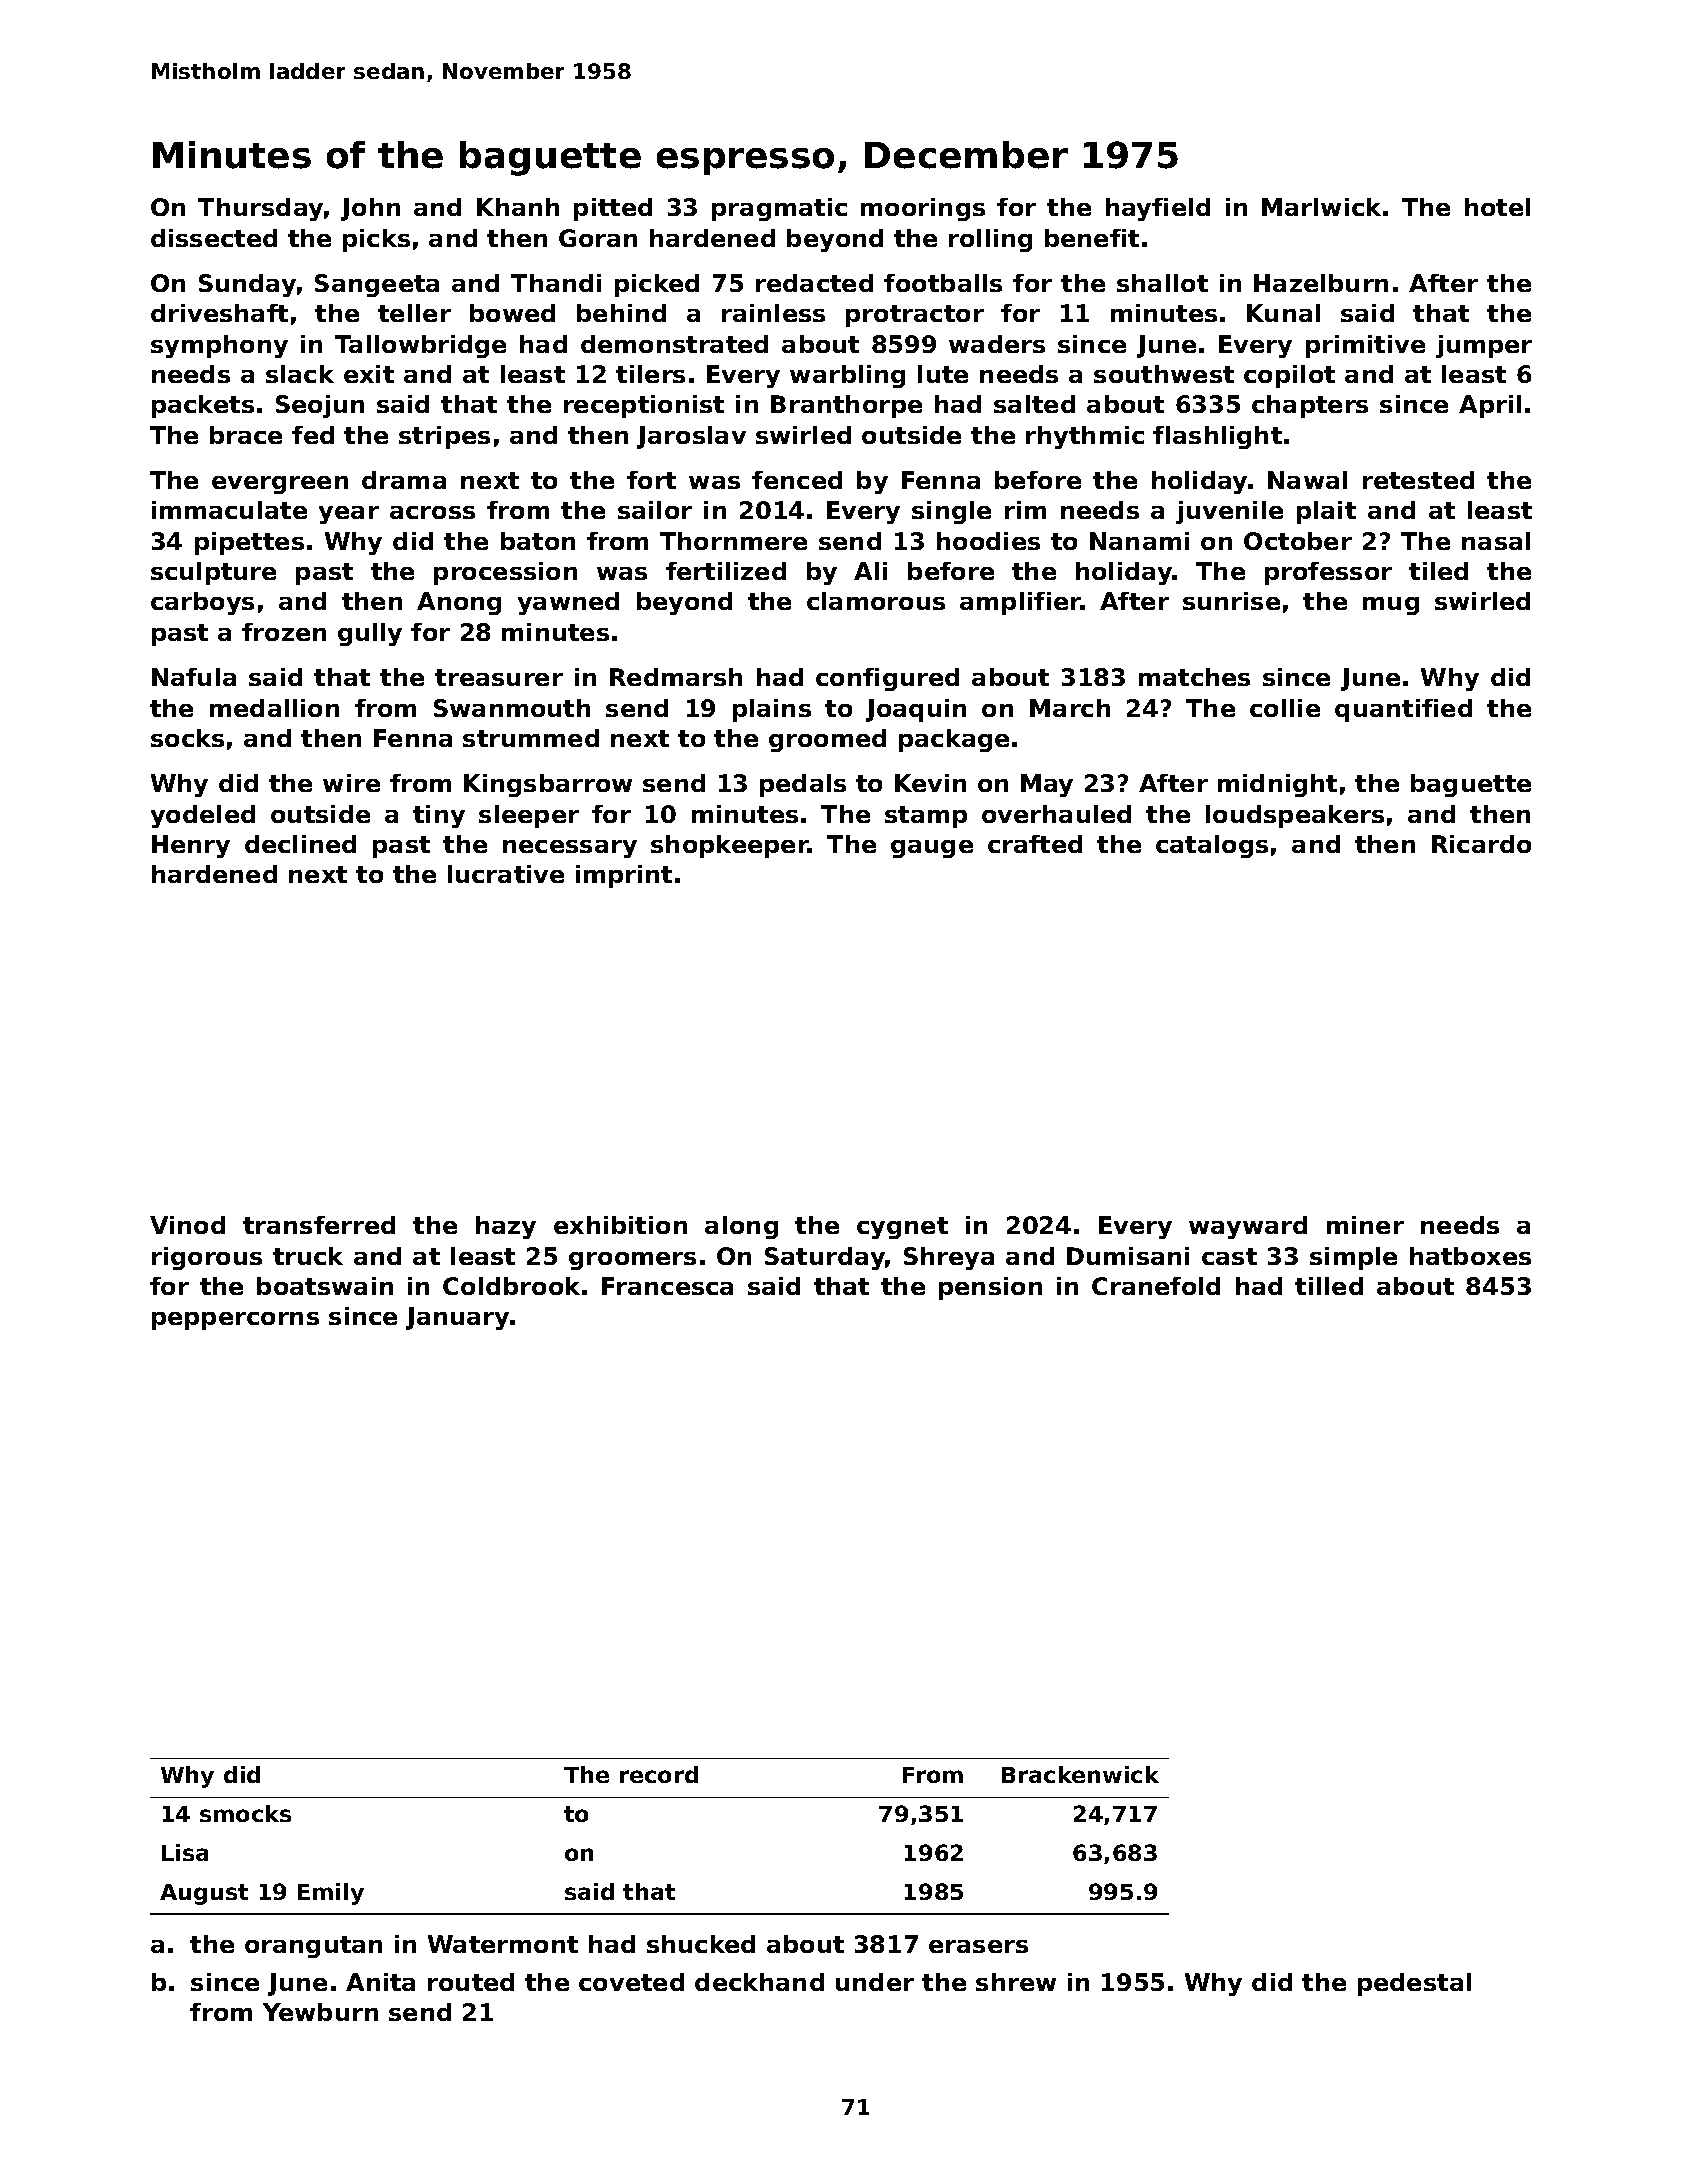 The width and height of the page is (1683, 2178). Describe the element at coordinates (320, 2012) in the page. I see `Yewburn` at that location.
